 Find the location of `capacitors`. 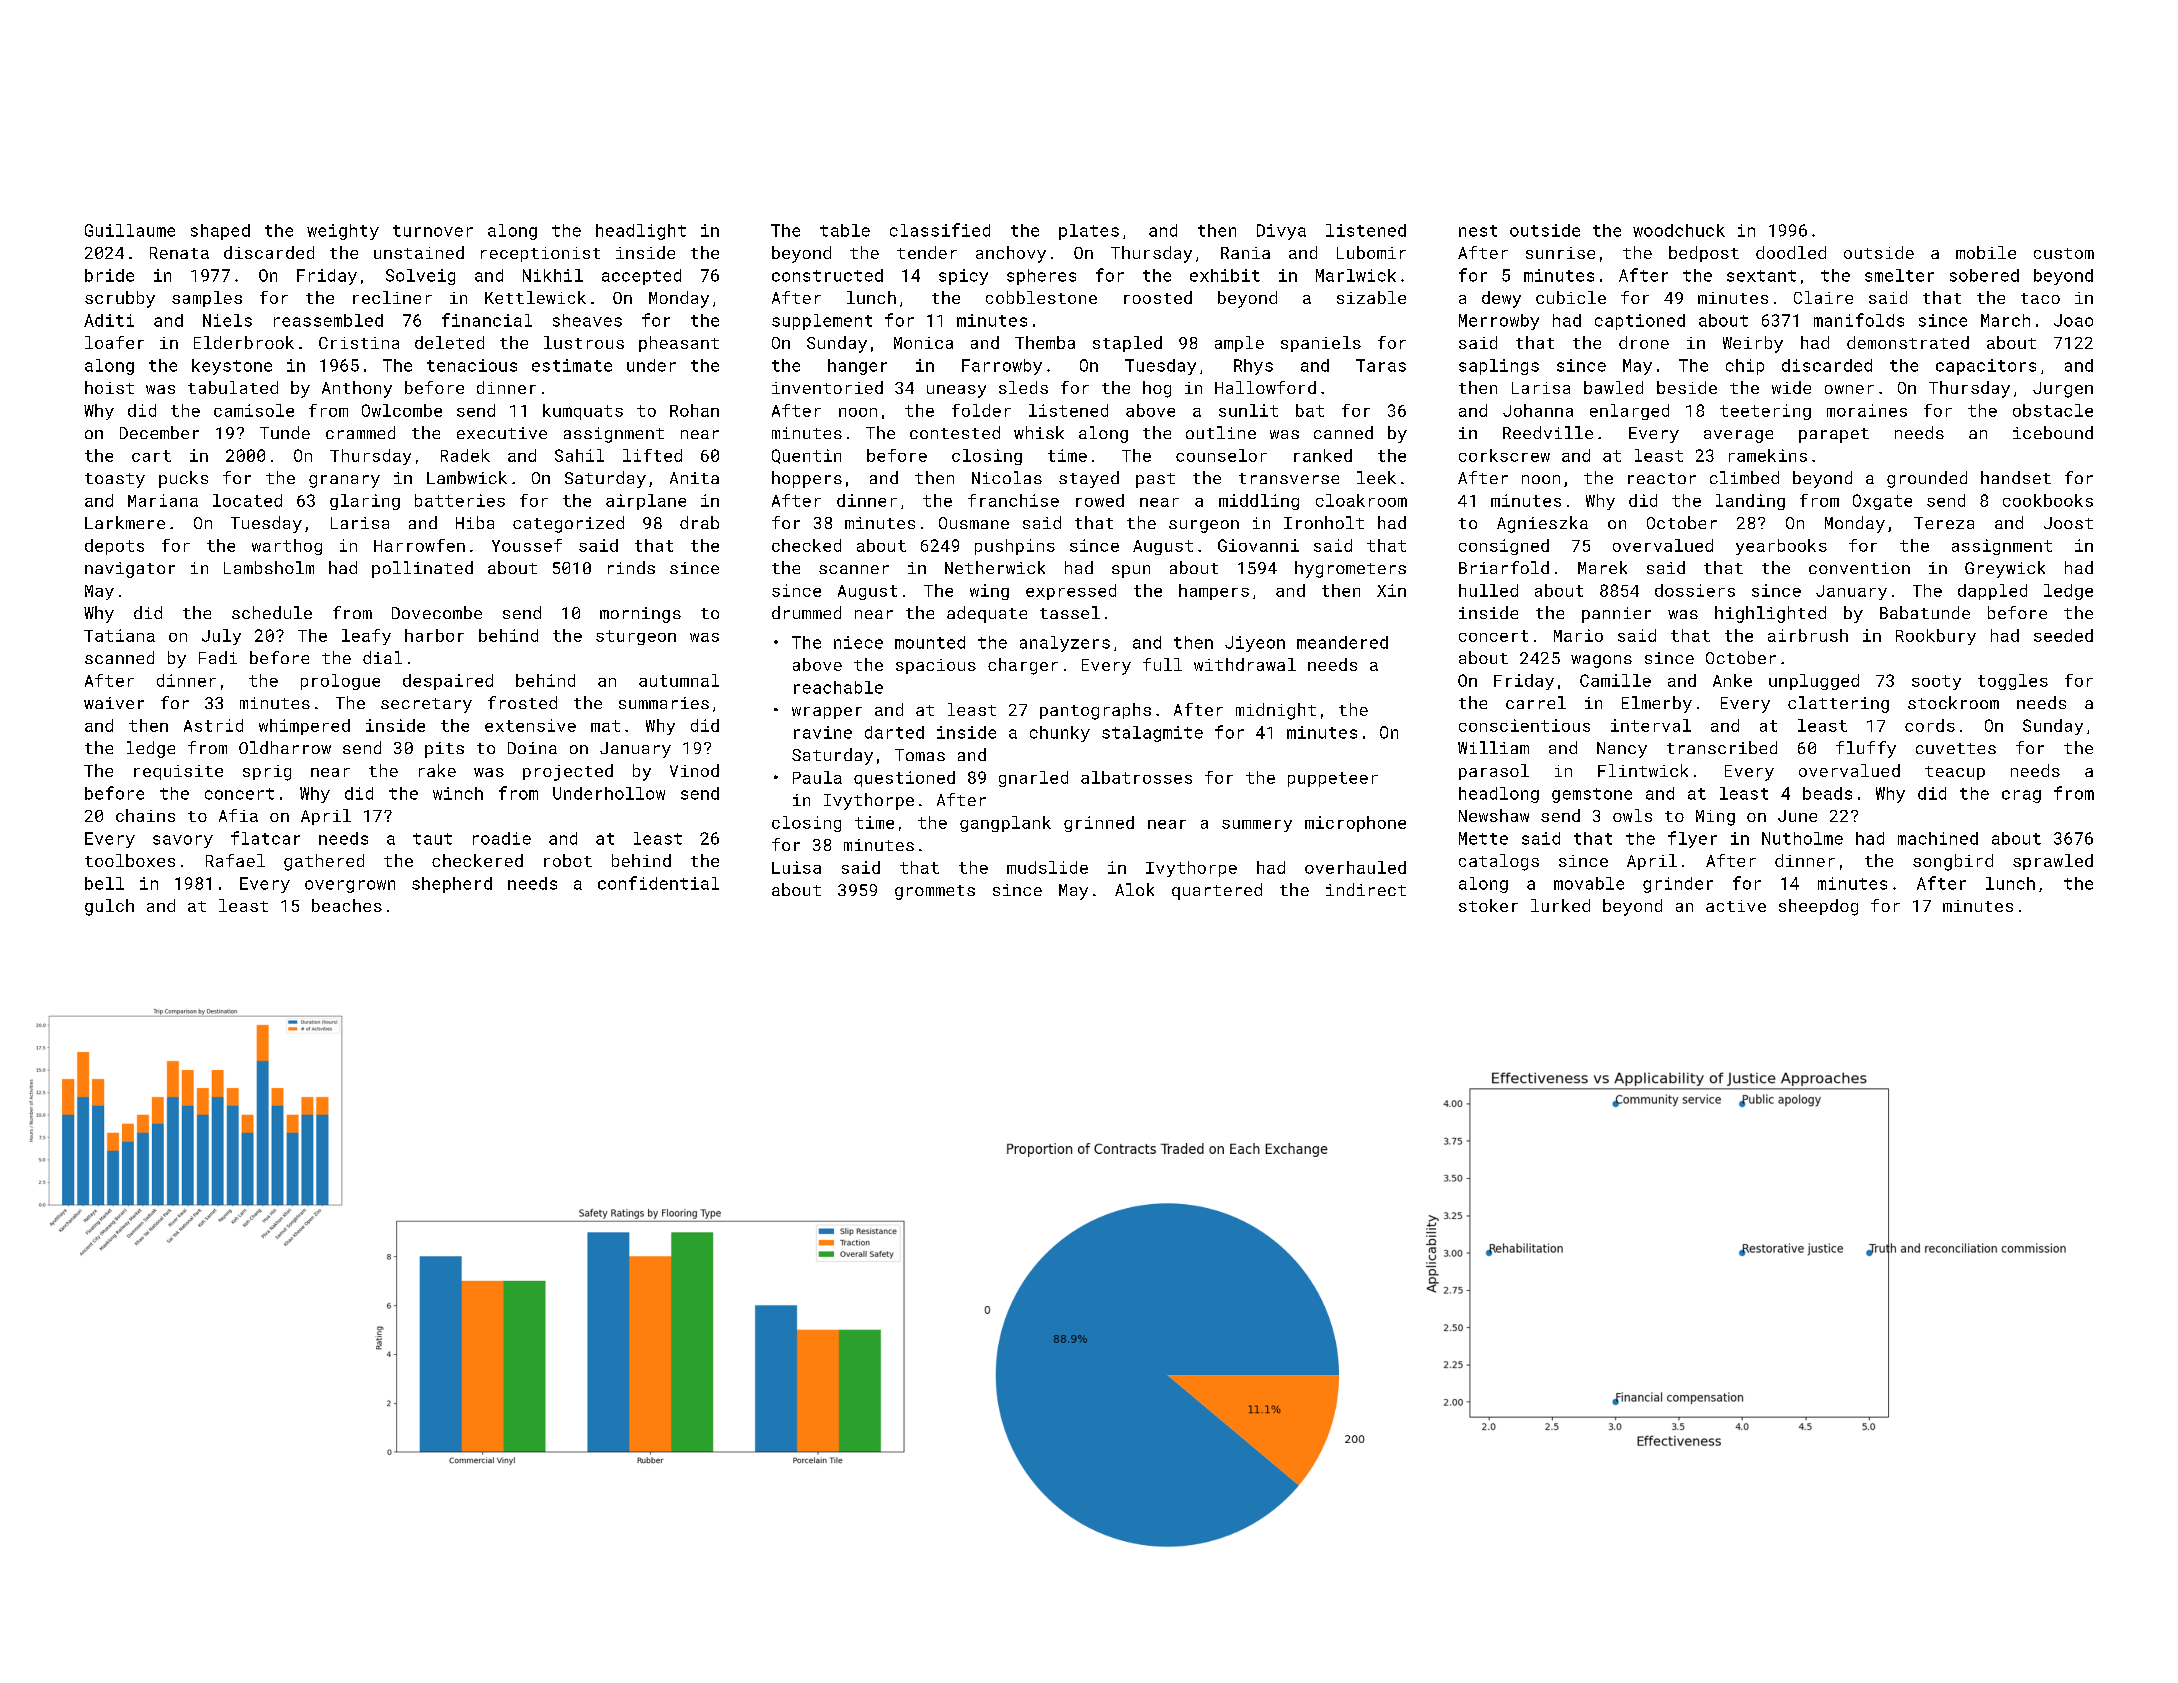

capacitors is located at coordinates (1986, 367).
